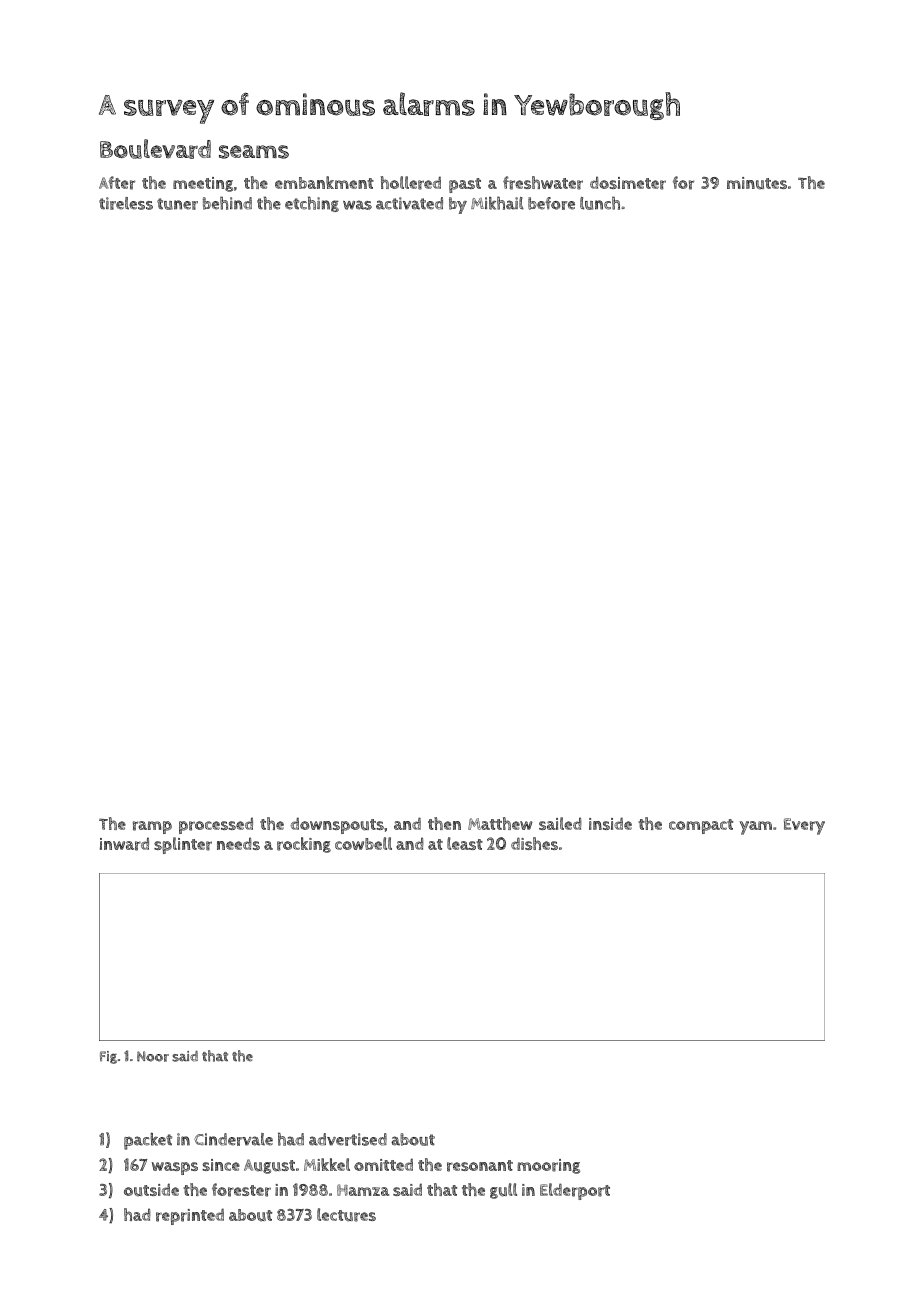 This document has width=924, height=1308. I want to click on yam, so click(756, 828).
